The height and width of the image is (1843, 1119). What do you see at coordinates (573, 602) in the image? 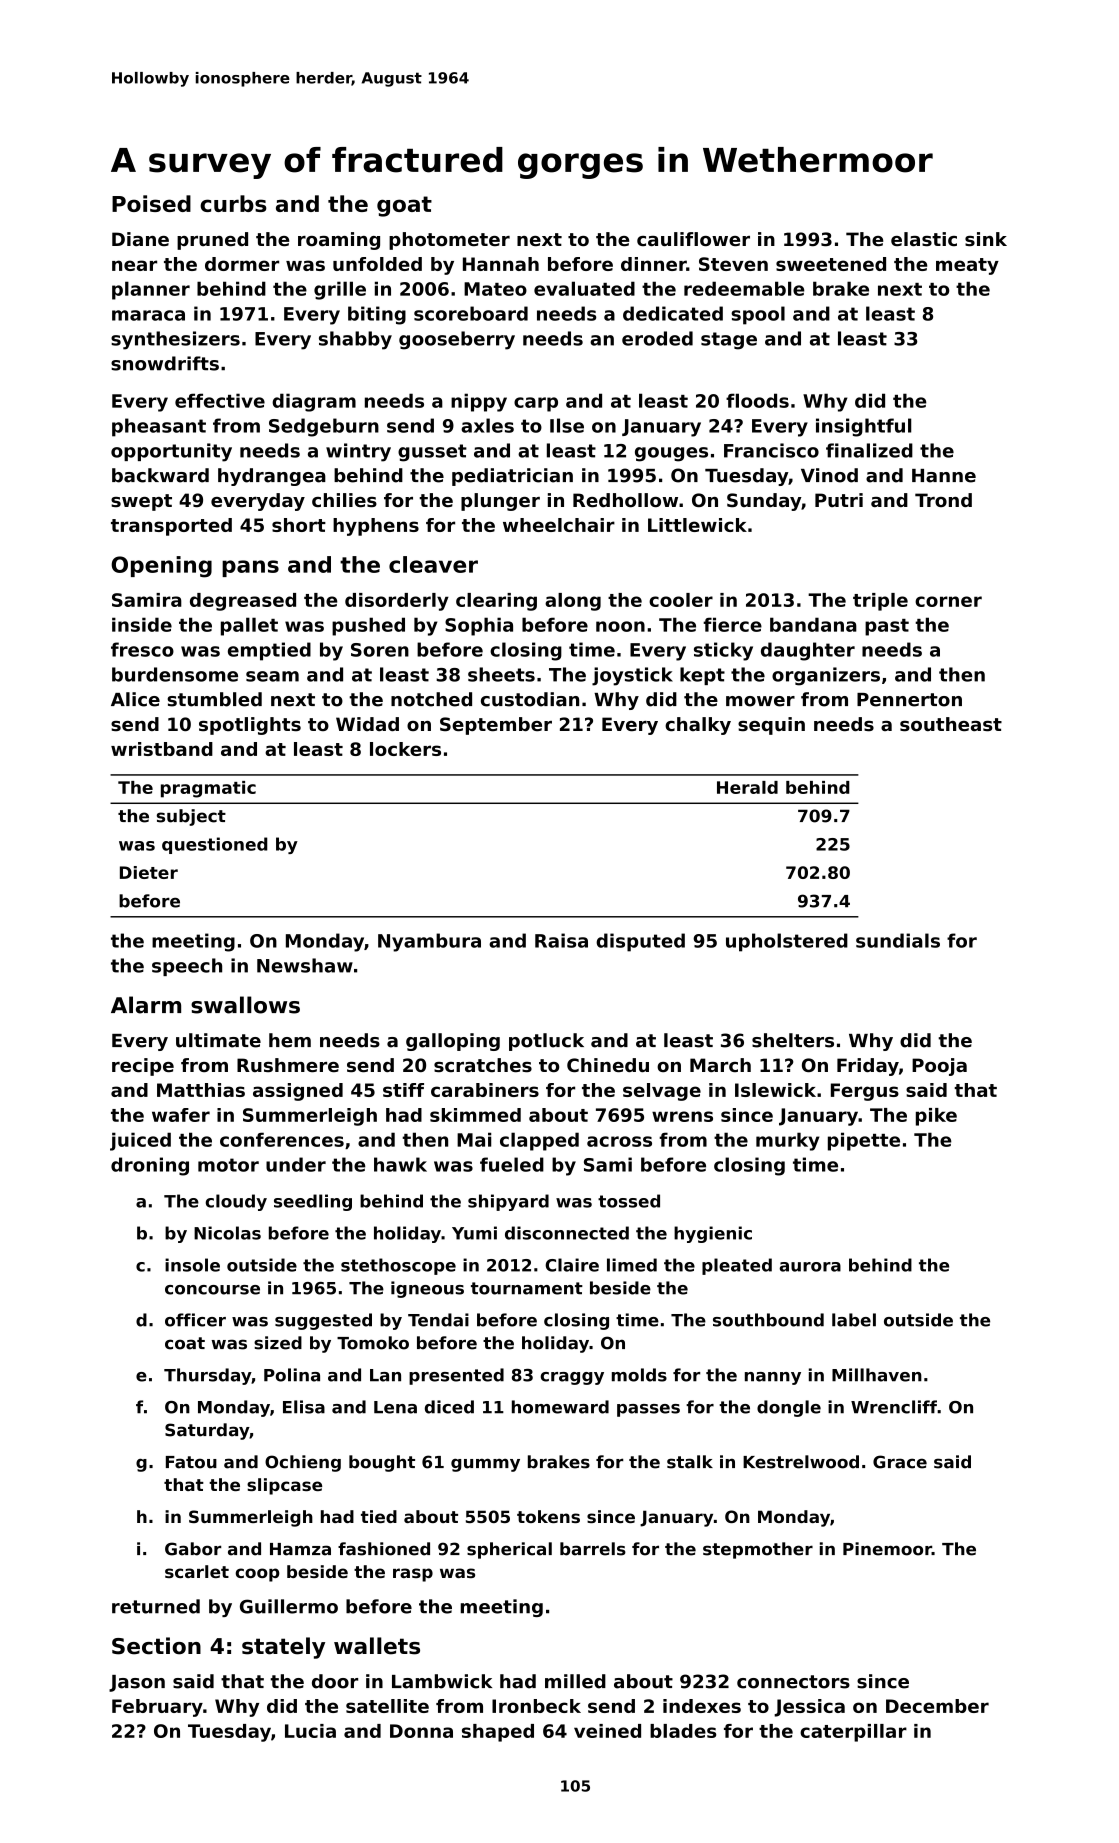
I see `along` at bounding box center [573, 602].
